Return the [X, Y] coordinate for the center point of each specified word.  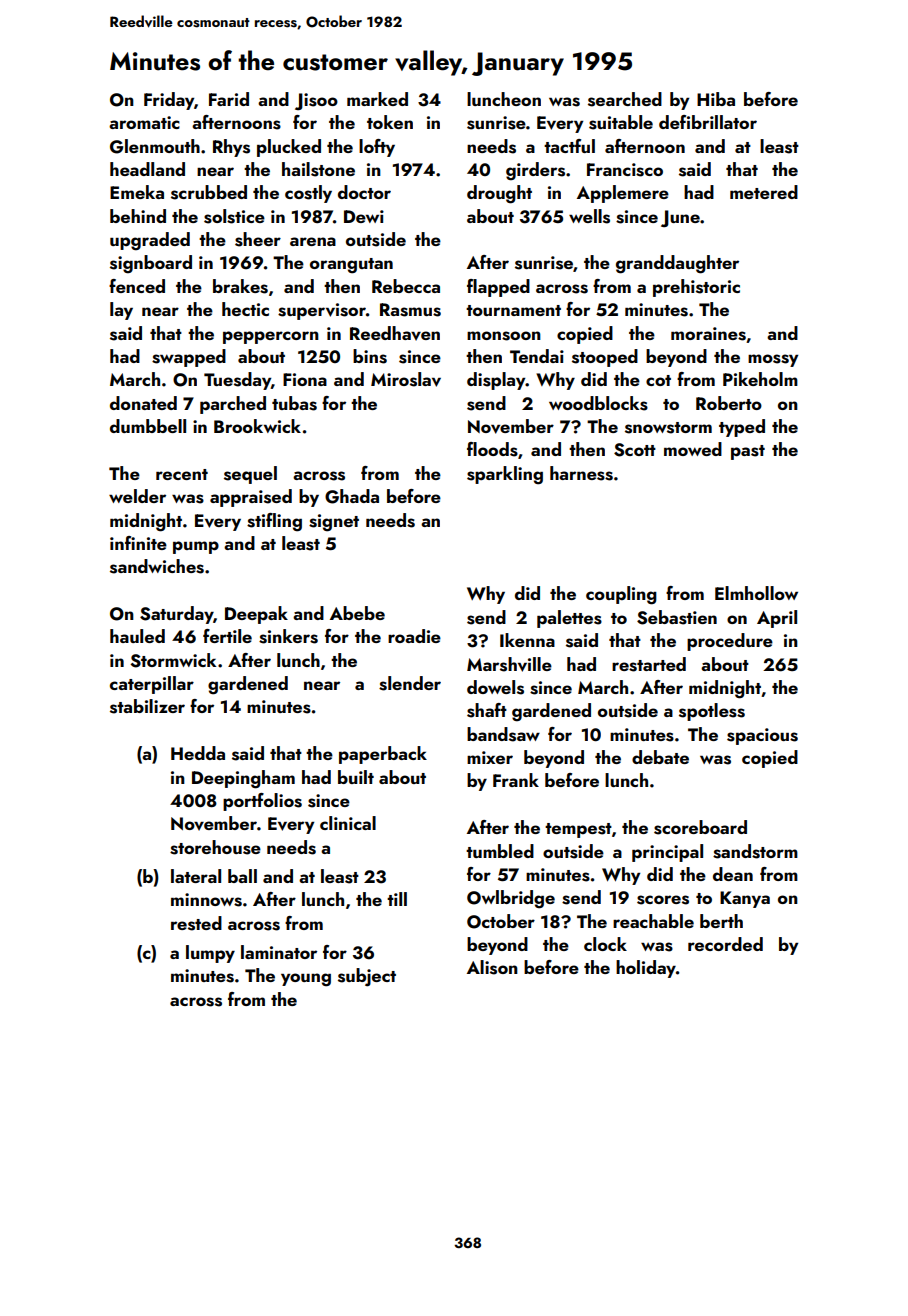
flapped [498, 288]
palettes [569, 619]
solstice [234, 216]
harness [581, 473]
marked [377, 99]
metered [764, 192]
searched [625, 99]
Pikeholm [760, 379]
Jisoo [316, 101]
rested [196, 923]
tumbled [500, 851]
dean [733, 874]
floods [492, 449]
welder [137, 496]
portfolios [262, 802]
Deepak [256, 615]
